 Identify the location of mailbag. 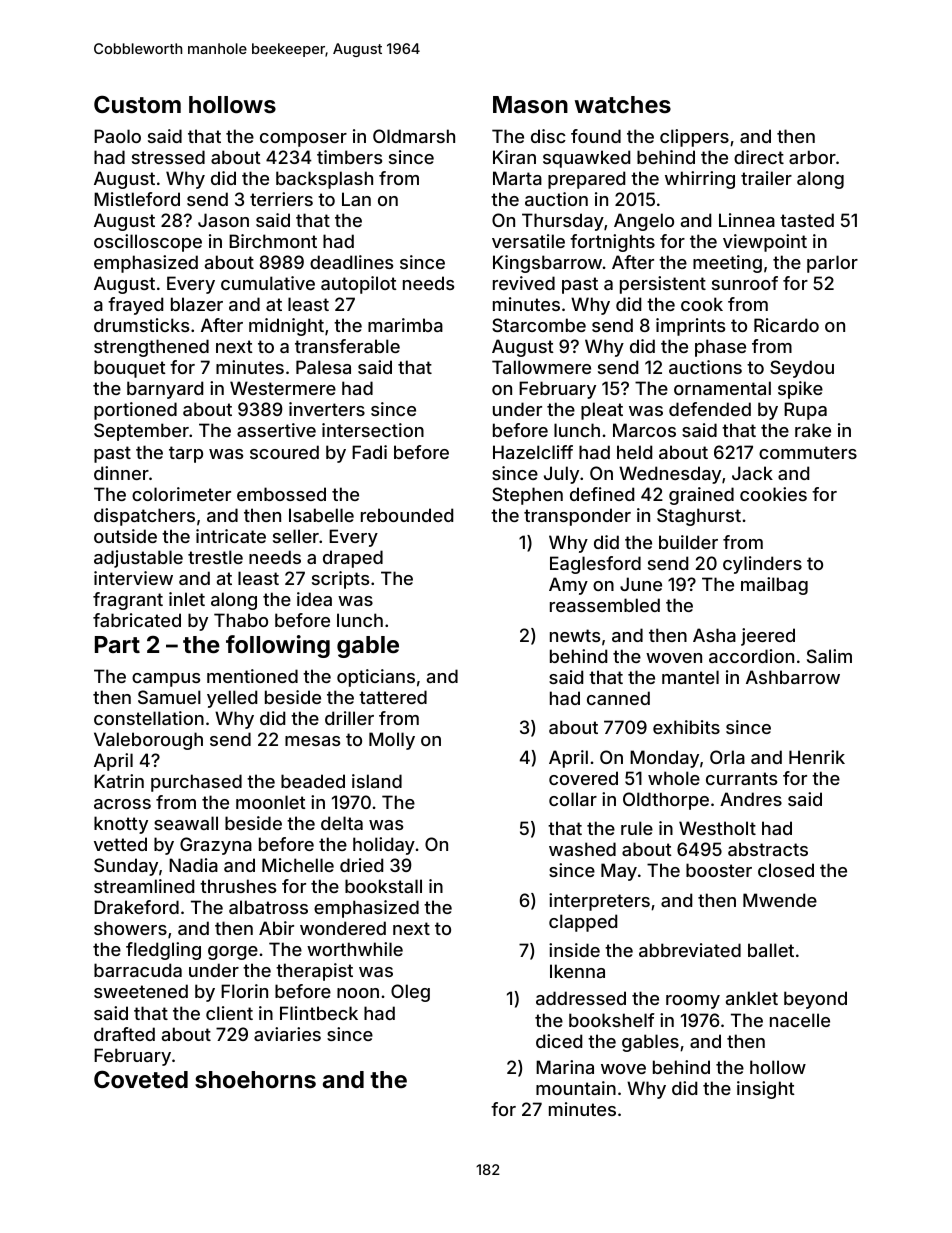
(774, 586).
